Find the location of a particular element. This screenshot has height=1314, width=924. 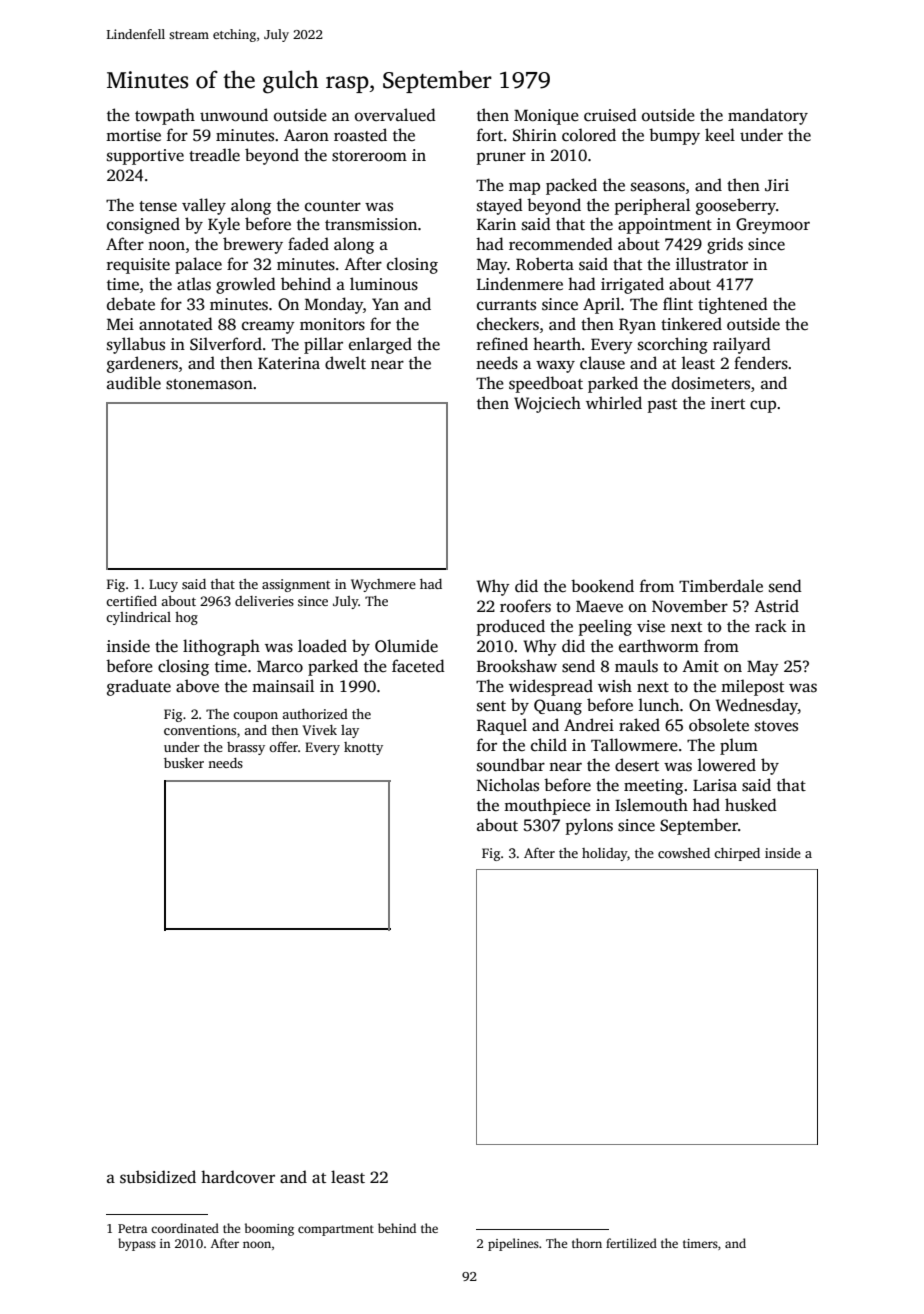

offer is located at coordinates (283, 746).
